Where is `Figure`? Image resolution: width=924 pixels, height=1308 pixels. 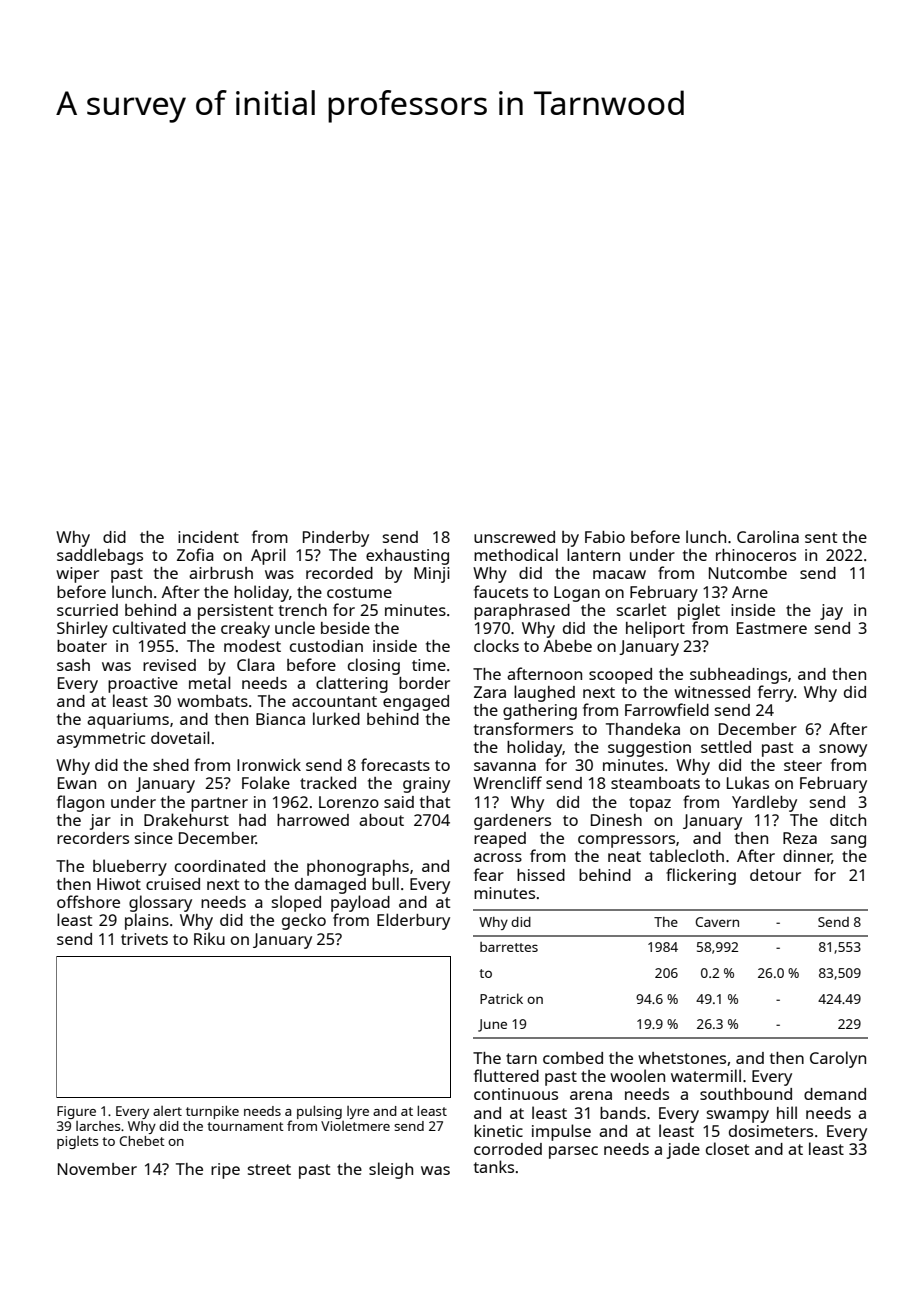
Figure is located at coordinates (76, 1112).
